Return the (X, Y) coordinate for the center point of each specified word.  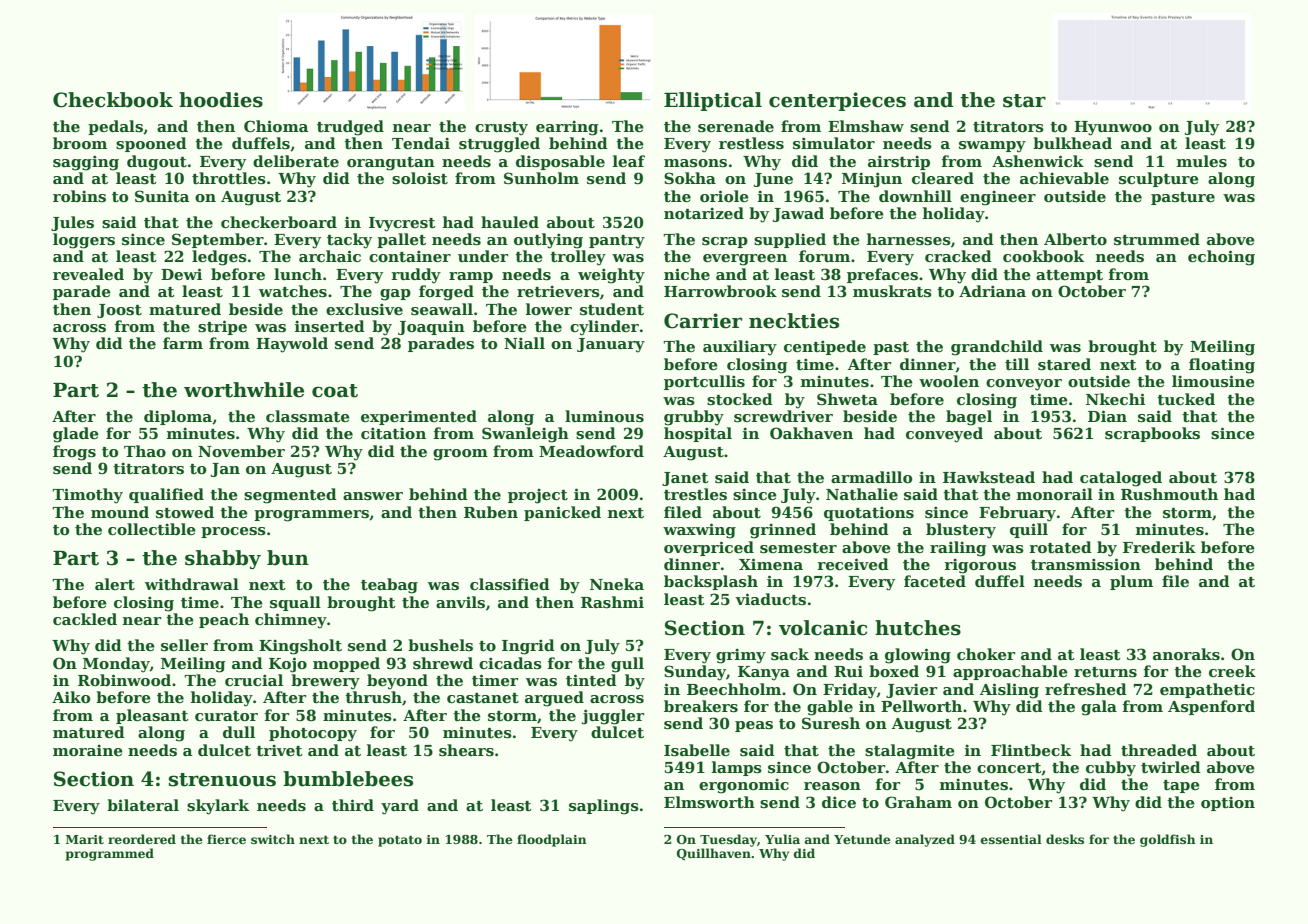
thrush (373, 697)
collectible (152, 529)
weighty (611, 276)
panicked (562, 513)
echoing (1221, 258)
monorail (1055, 494)
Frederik (1159, 547)
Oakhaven (811, 433)
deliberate (296, 161)
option (1228, 803)
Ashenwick (1038, 161)
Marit (85, 839)
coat (335, 391)
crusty (501, 129)
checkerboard (279, 222)
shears (466, 750)
